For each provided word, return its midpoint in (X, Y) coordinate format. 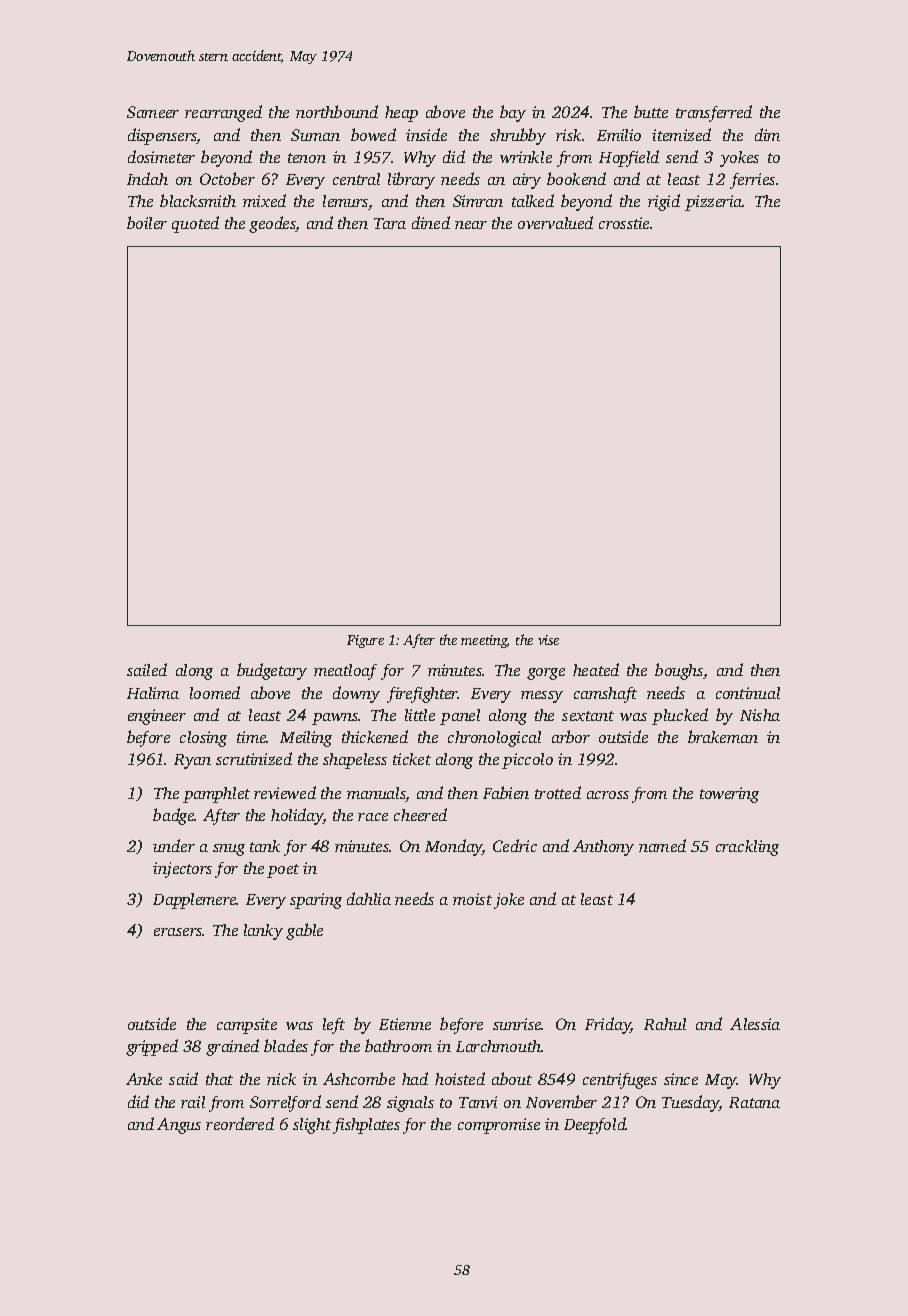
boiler (147, 222)
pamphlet (216, 795)
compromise (499, 1126)
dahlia (369, 898)
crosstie (624, 223)
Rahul (665, 1024)
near (471, 225)
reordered (240, 1123)
